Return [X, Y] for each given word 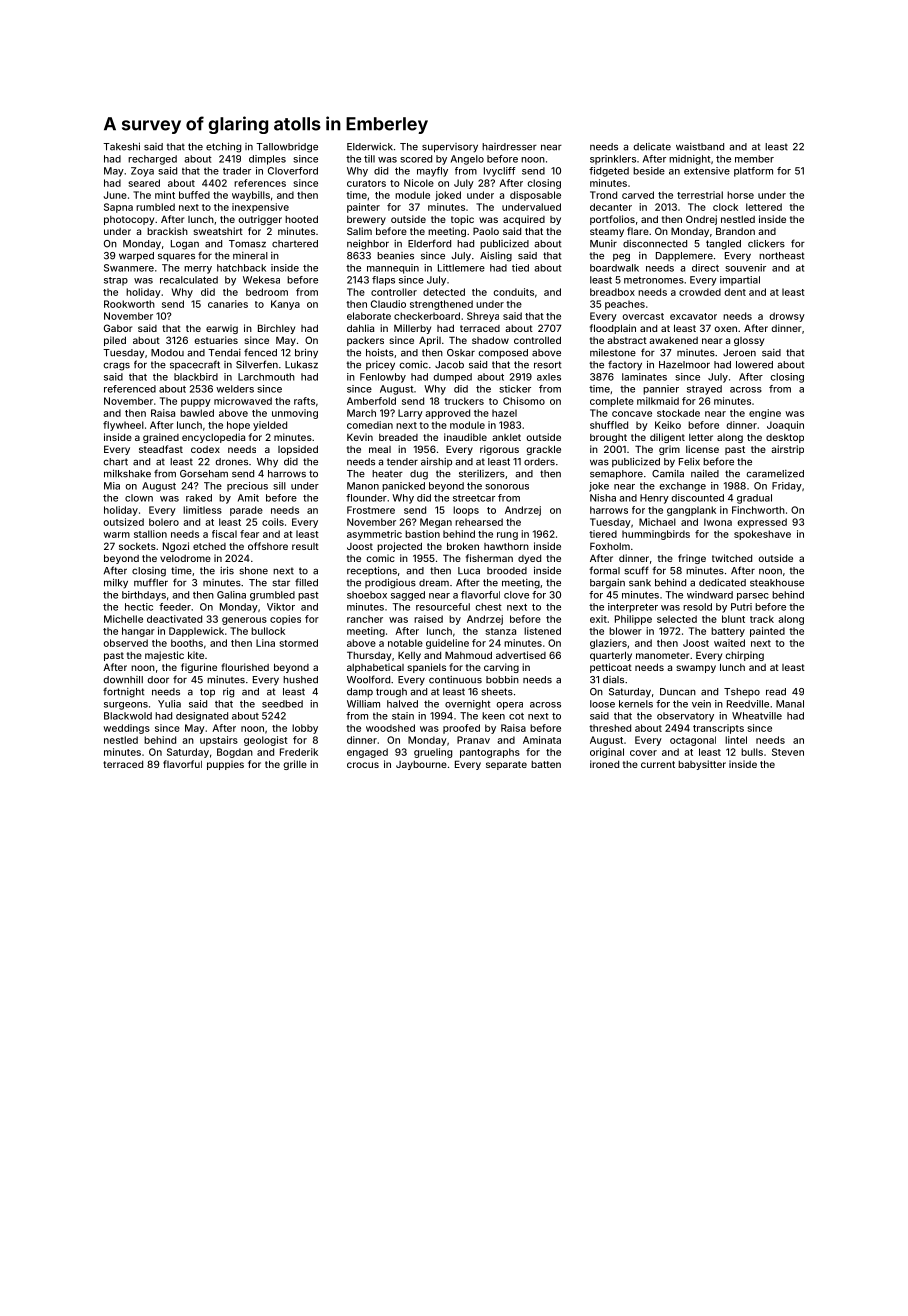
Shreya [483, 317]
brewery [366, 220]
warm [116, 535]
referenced [130, 389]
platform [753, 172]
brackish [167, 231]
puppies [225, 765]
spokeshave [762, 535]
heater [387, 474]
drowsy [787, 317]
